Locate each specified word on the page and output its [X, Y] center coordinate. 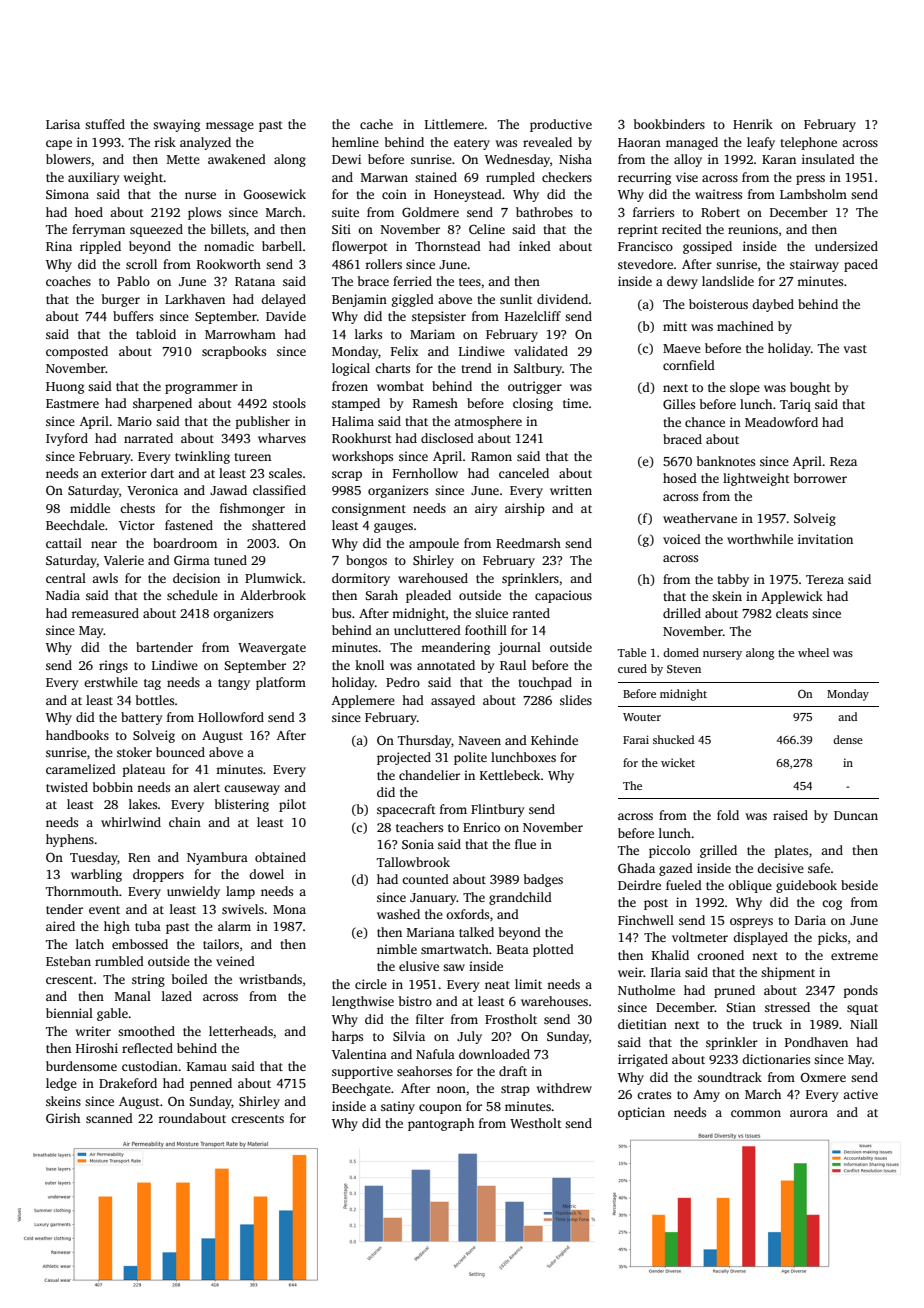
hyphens [70, 840]
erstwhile [111, 682]
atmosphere [488, 422]
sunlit [516, 299]
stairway [814, 265]
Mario [135, 421]
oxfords [467, 914]
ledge [61, 1084]
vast [855, 349]
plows [204, 213]
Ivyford [67, 439]
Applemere [363, 701]
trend [476, 368]
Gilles [679, 404]
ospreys [751, 923]
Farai [636, 739]
